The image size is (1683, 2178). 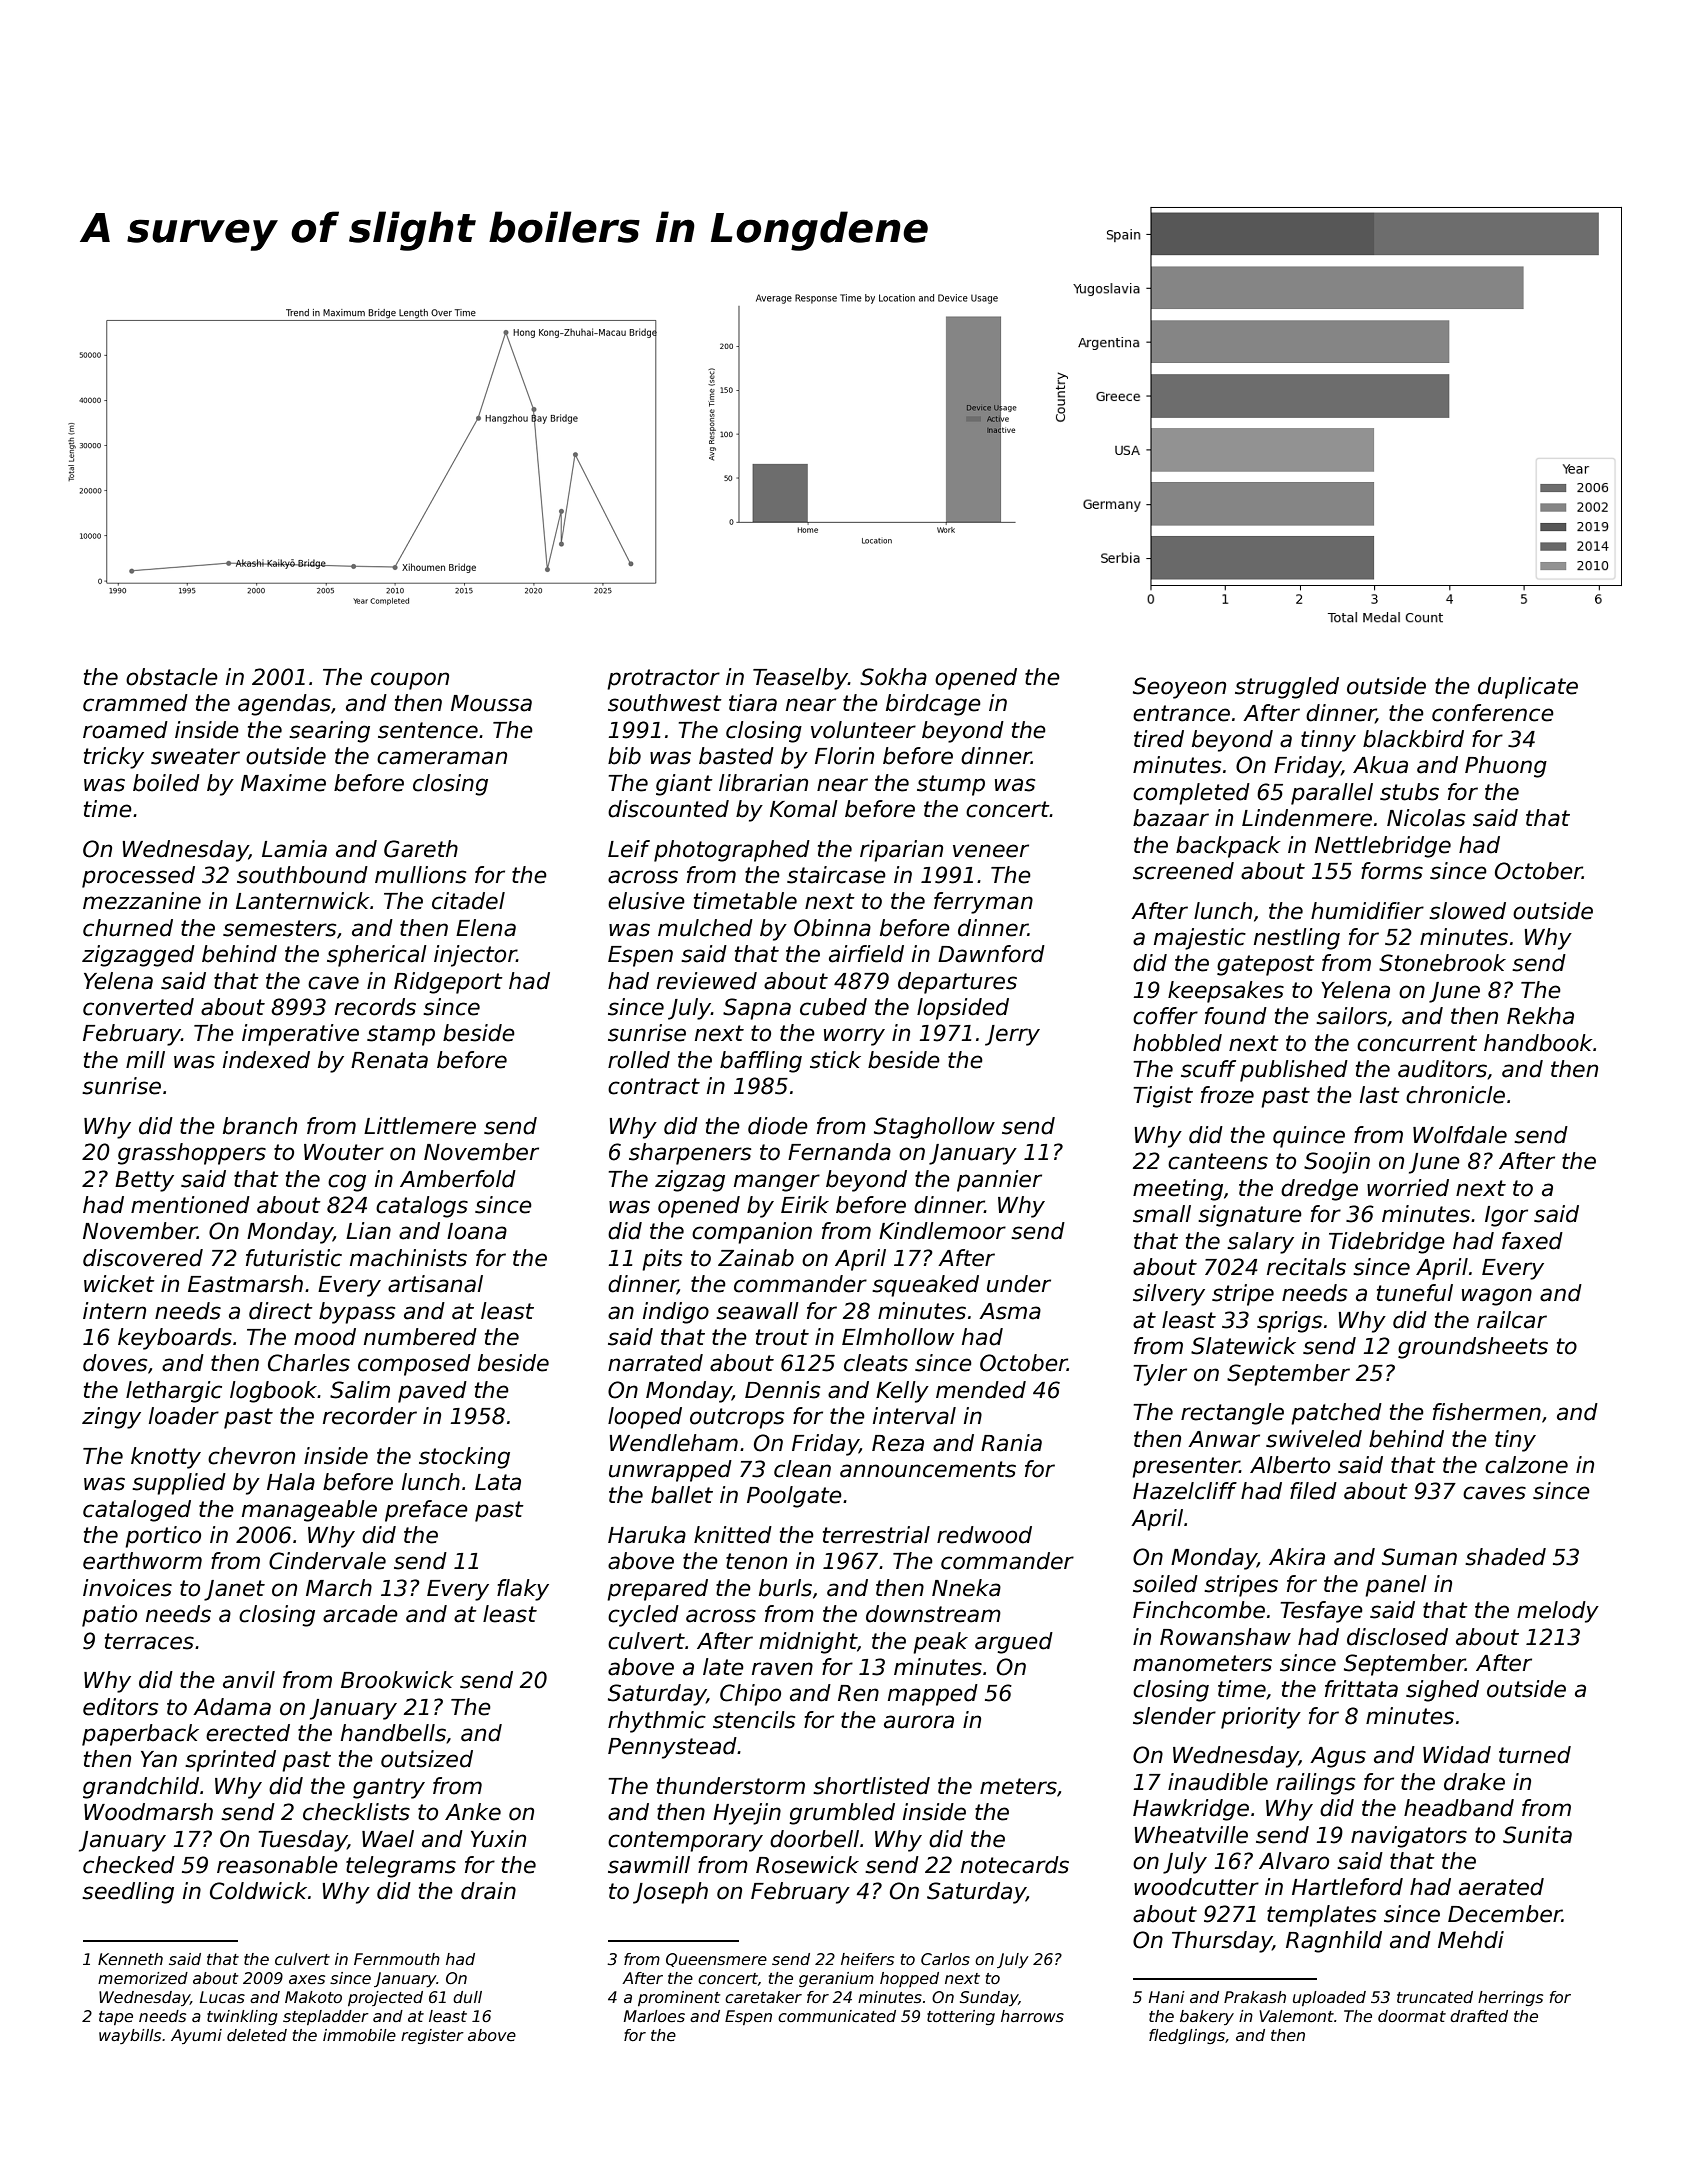 What do you see at coordinates (876, 1535) in the screenshot?
I see `terrestrial` at bounding box center [876, 1535].
